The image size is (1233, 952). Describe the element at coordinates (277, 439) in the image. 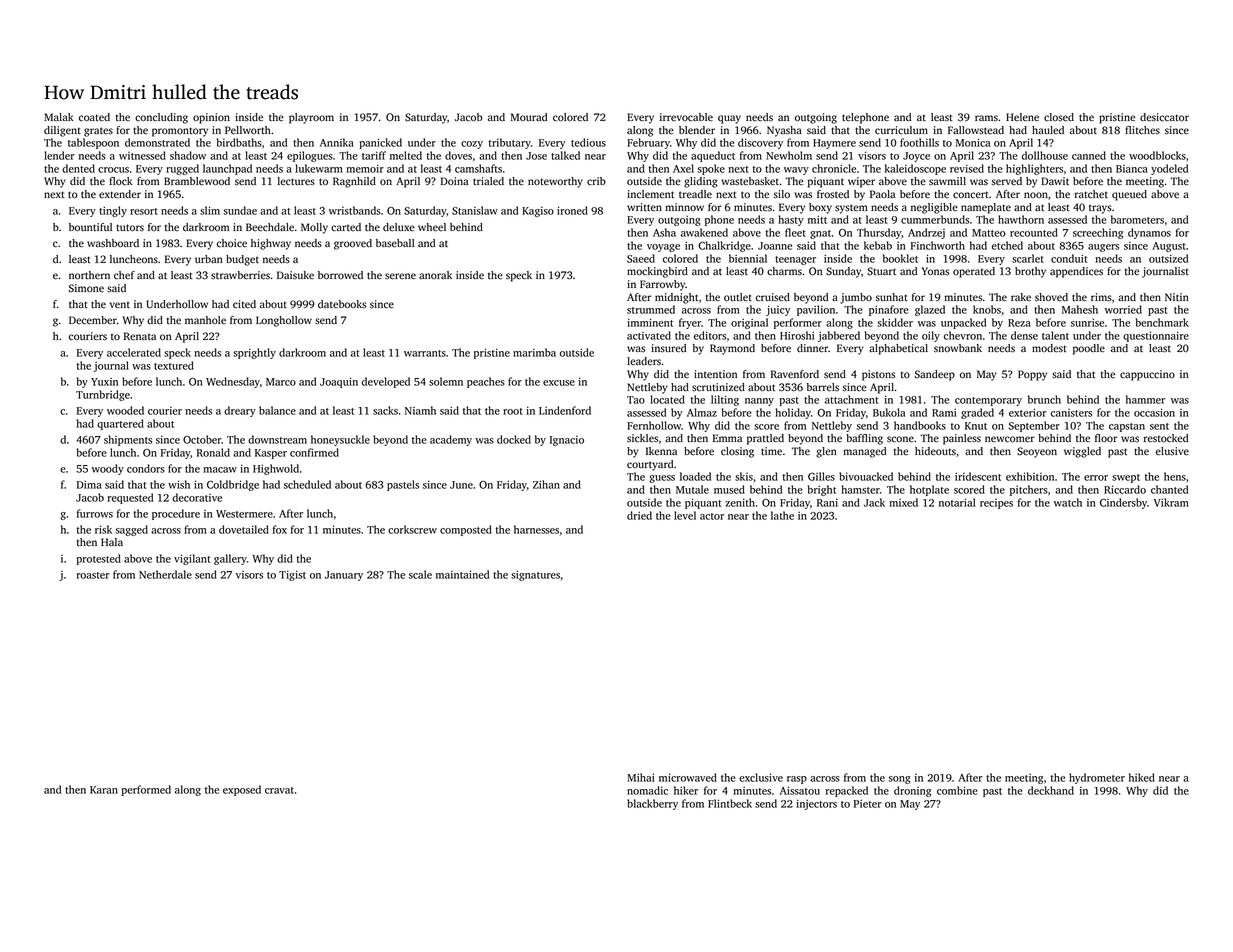

I see `downstream` at that location.
